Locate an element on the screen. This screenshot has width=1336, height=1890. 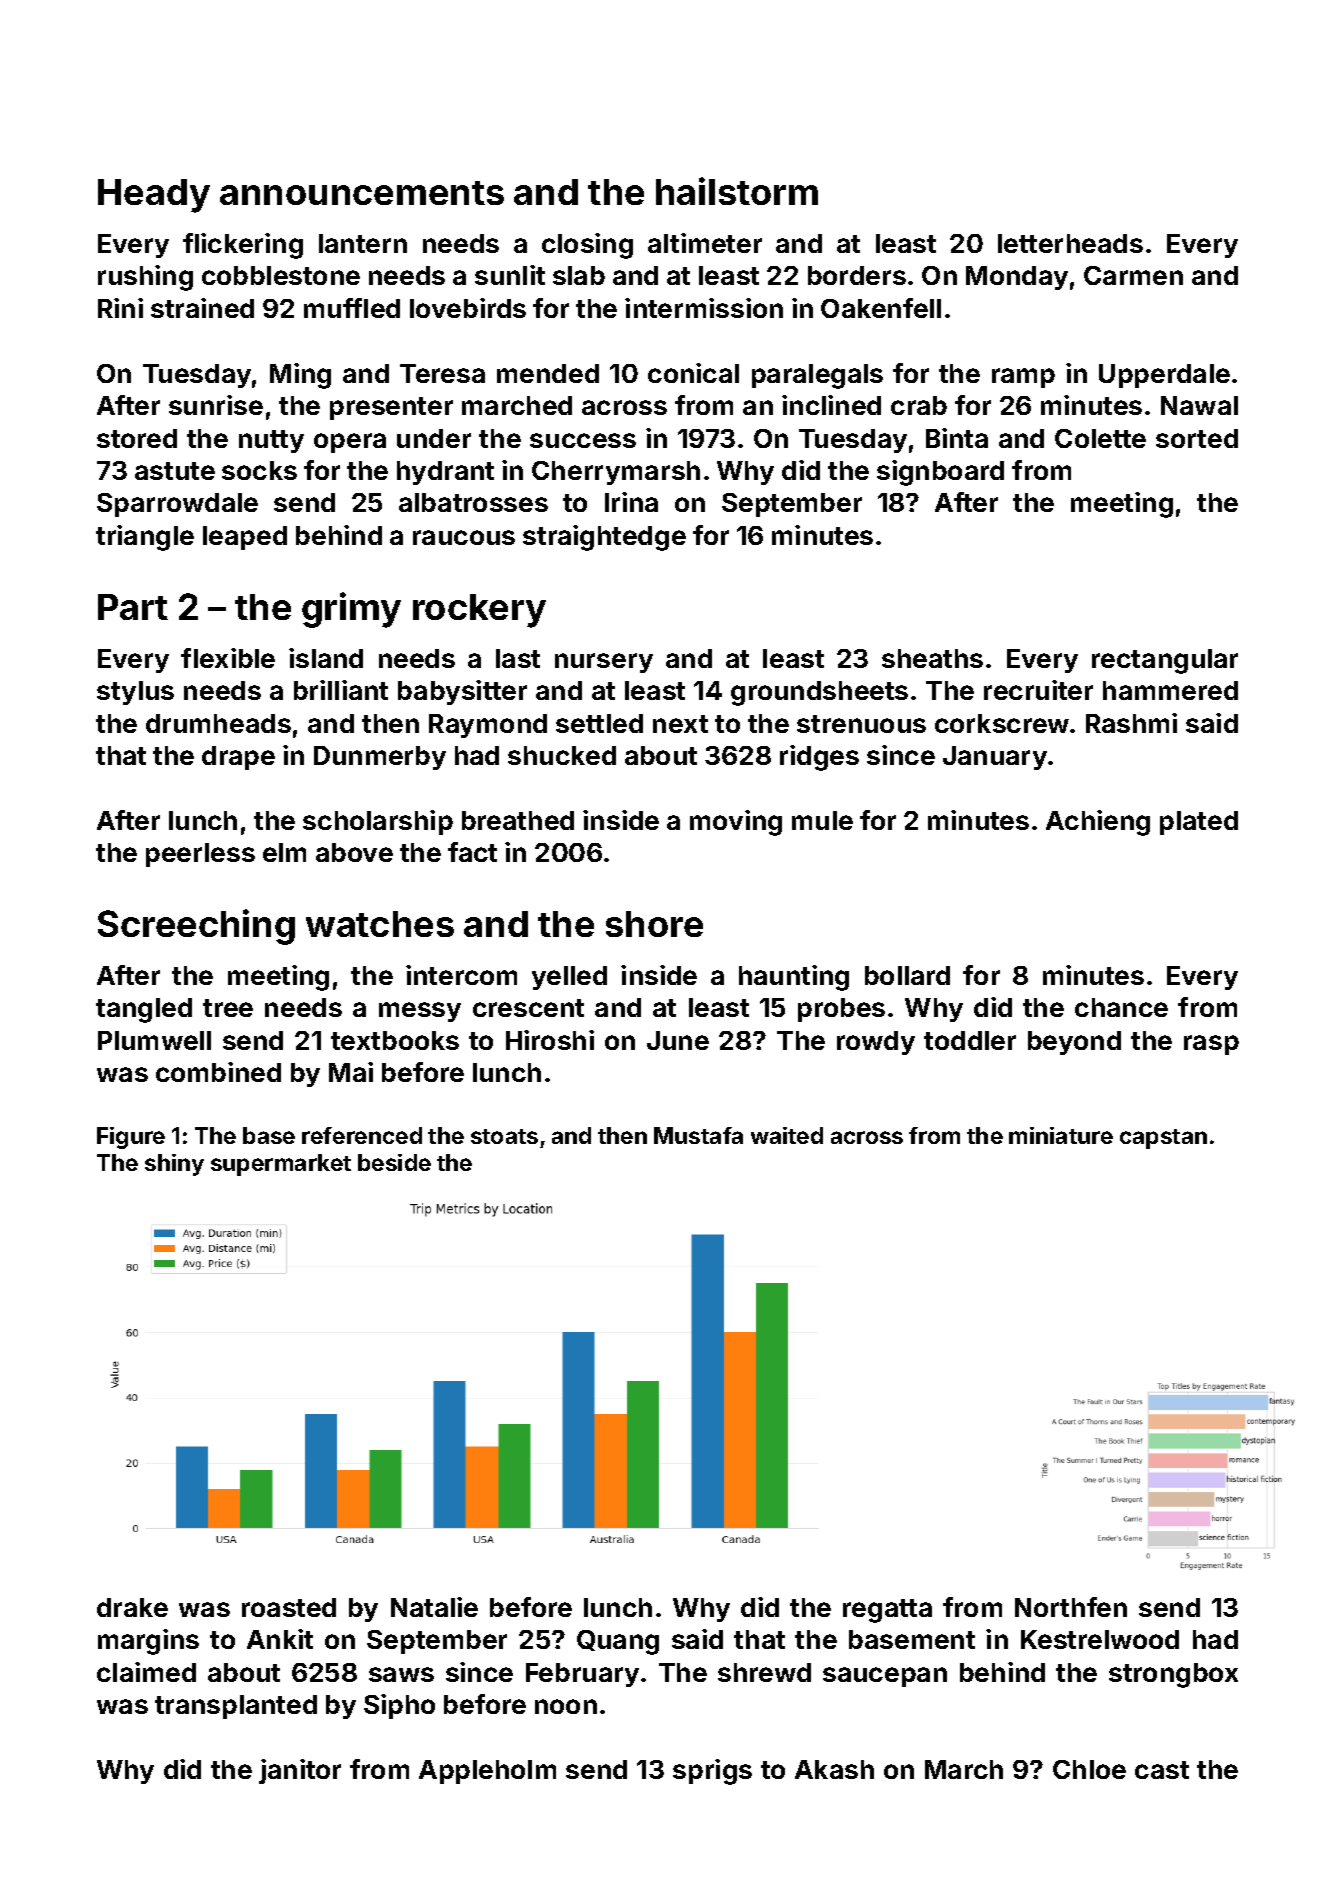
ramp is located at coordinates (1023, 378).
